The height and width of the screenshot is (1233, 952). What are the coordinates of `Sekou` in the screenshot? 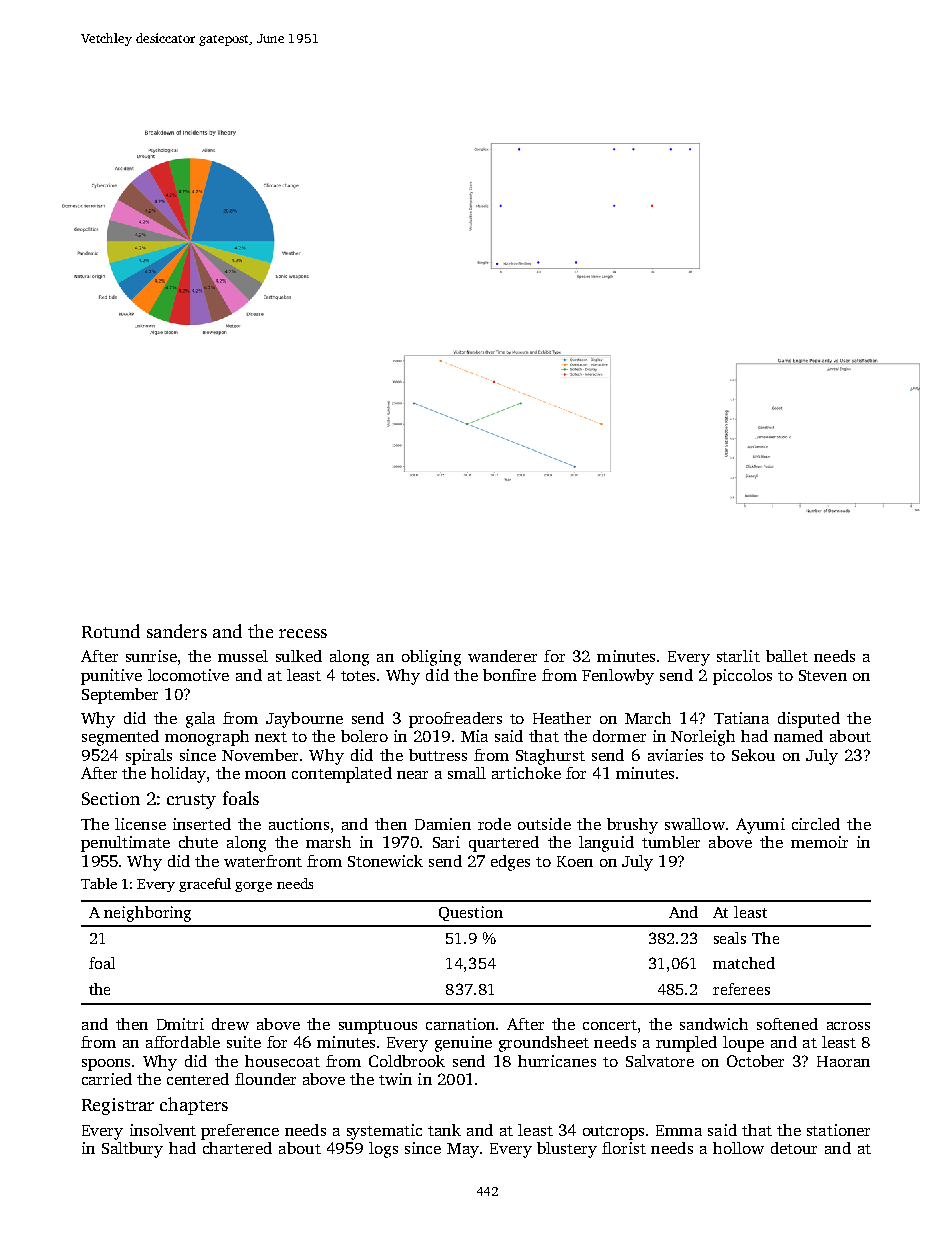 It's located at (753, 755).
